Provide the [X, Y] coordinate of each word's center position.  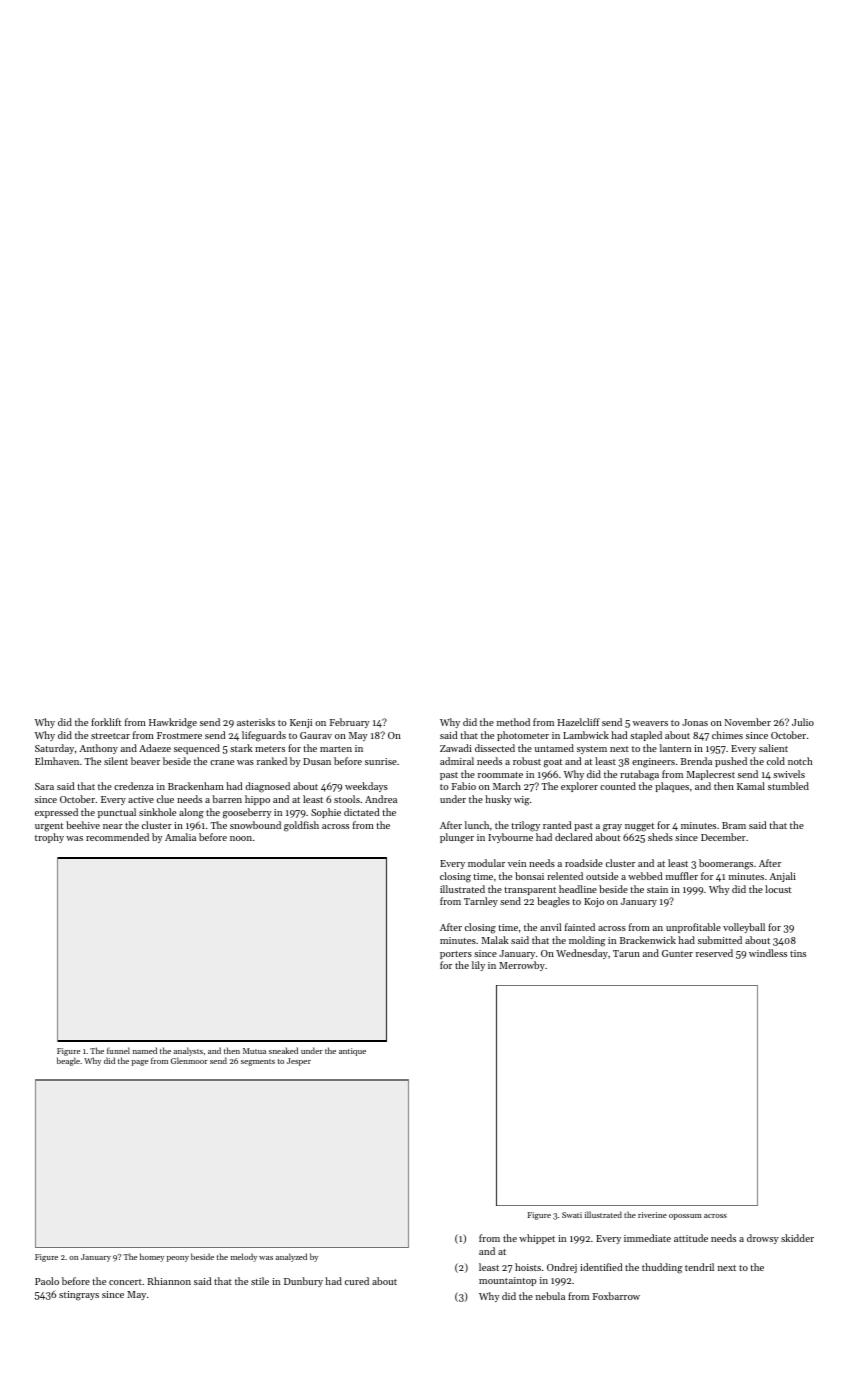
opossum [685, 1217]
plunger [457, 838]
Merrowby [522, 966]
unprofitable [693, 928]
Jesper [299, 1062]
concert [125, 1282]
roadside [584, 863]
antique [352, 1052]
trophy [49, 838]
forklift [106, 722]
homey [152, 1257]
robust [527, 761]
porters [456, 955]
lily [478, 966]
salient [773, 748]
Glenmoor [189, 1060]
